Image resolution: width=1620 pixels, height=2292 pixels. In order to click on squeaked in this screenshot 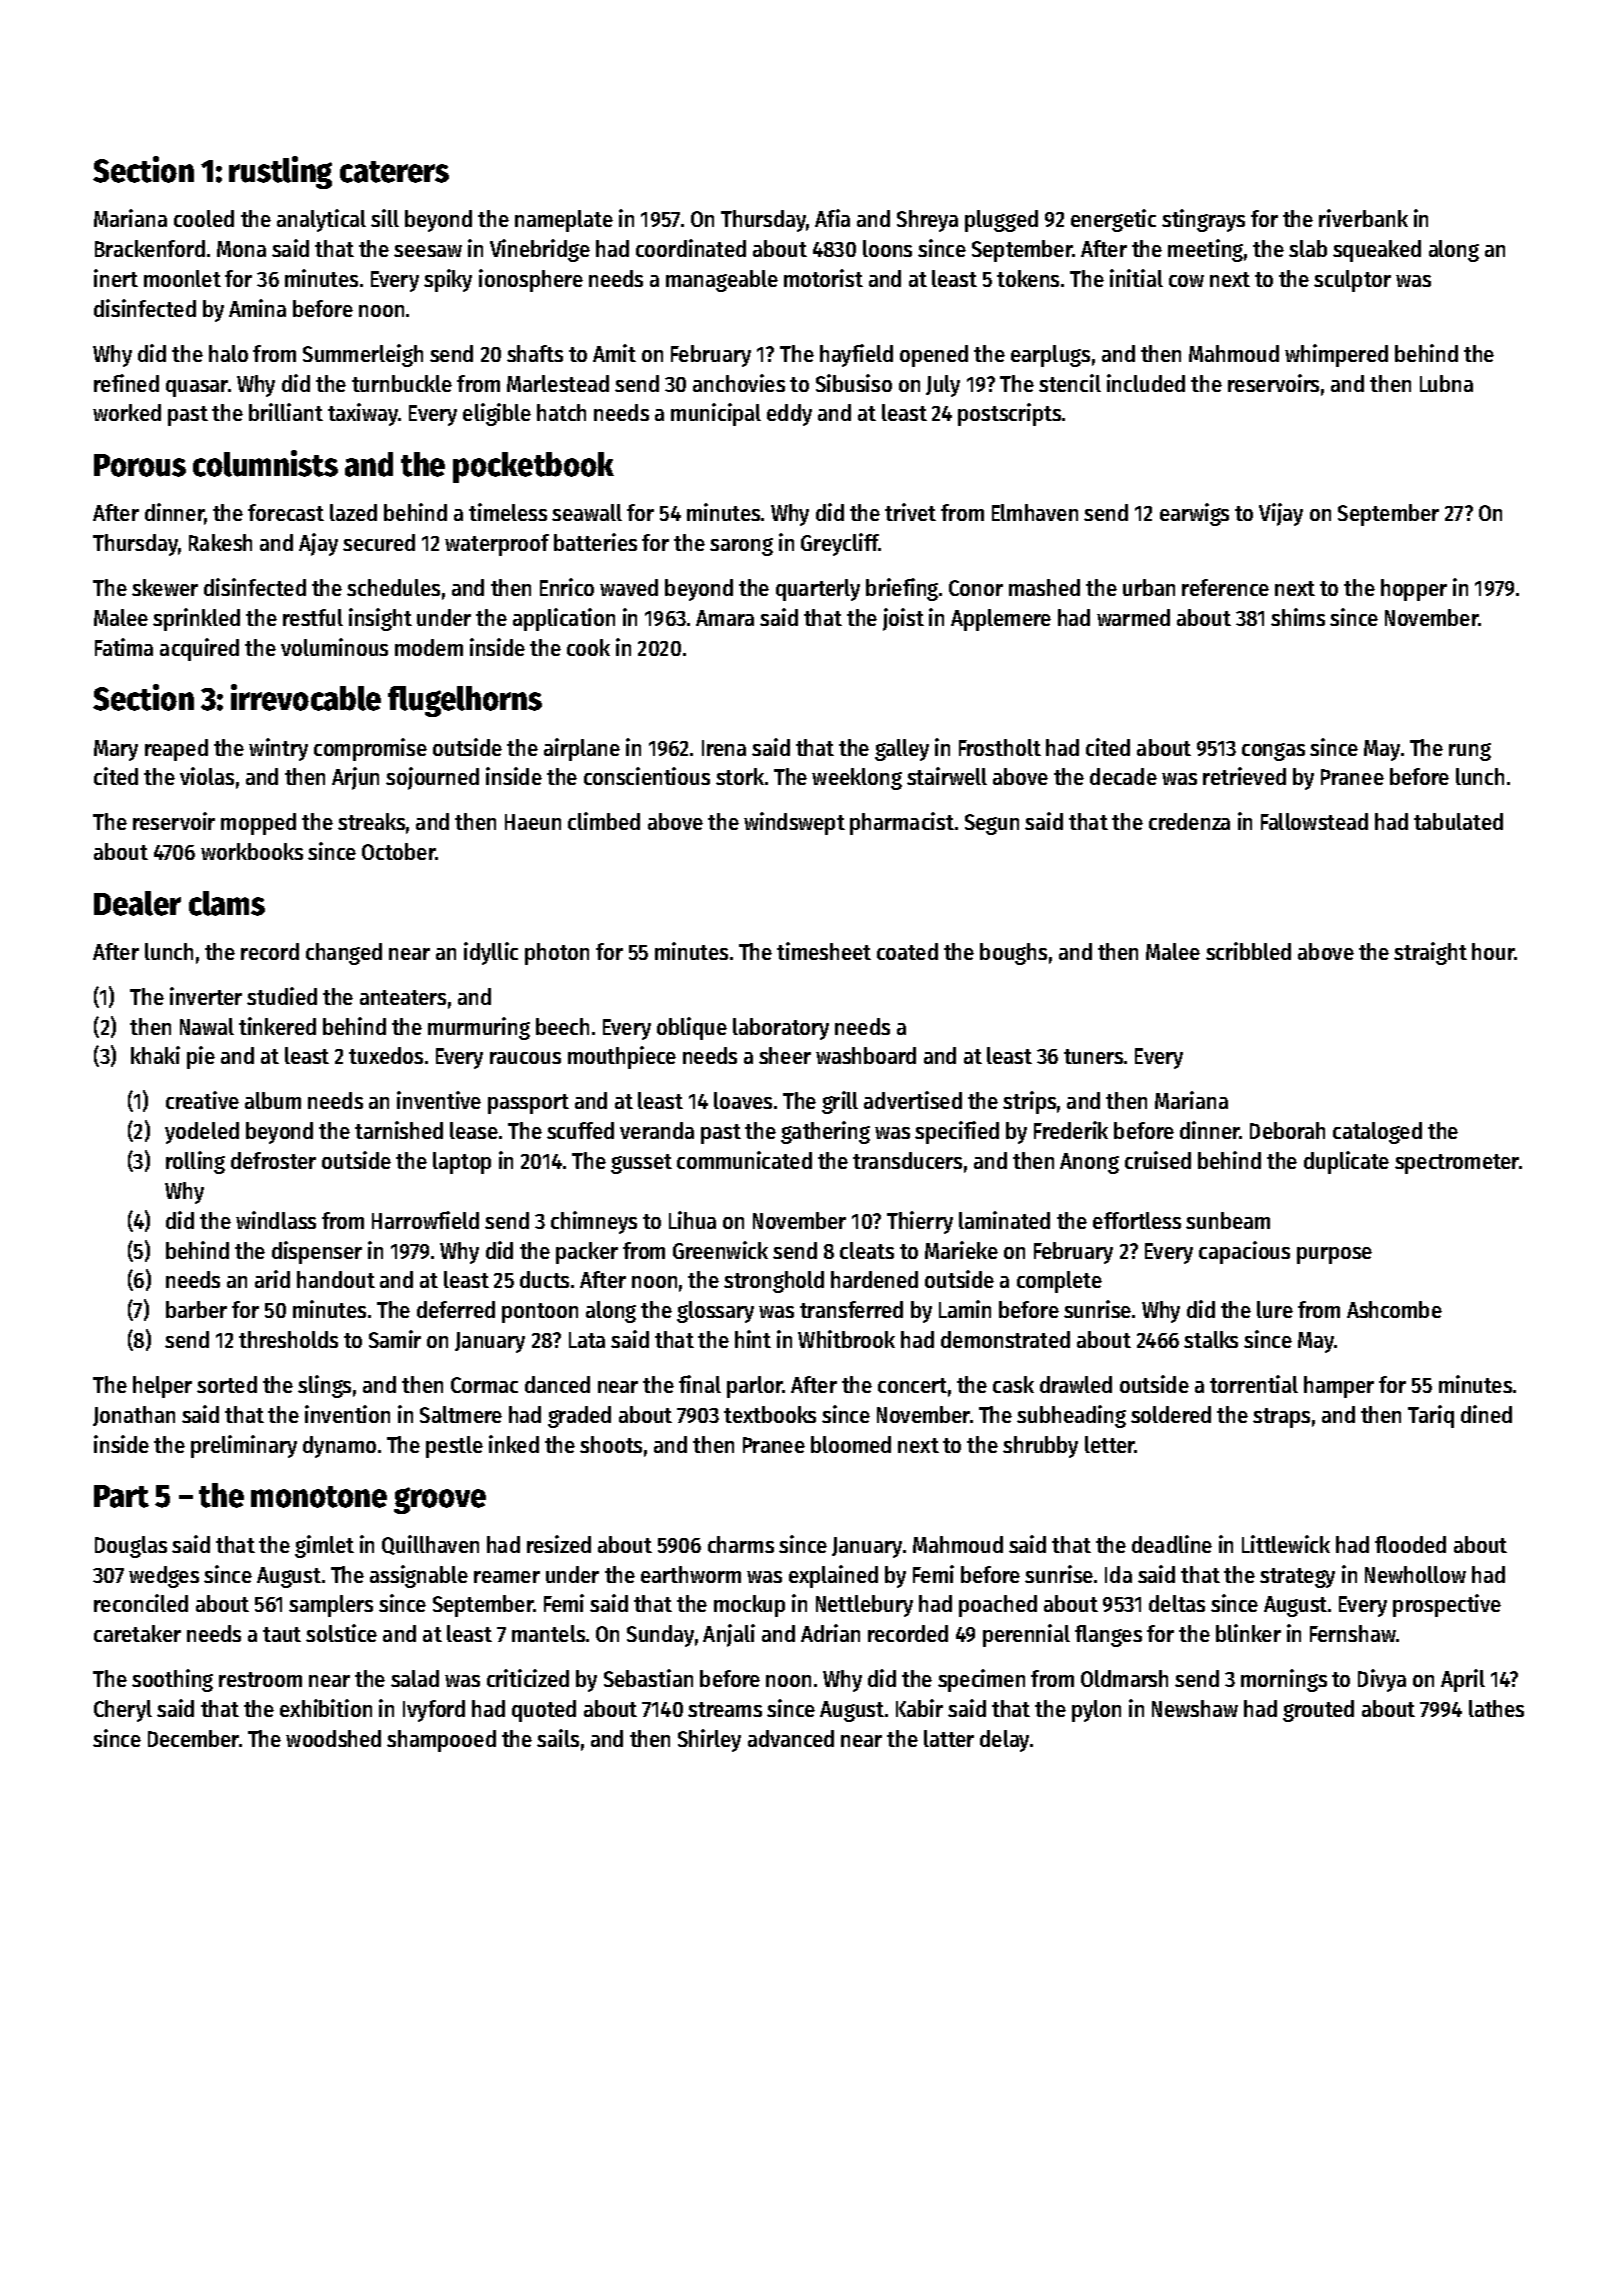, I will do `click(1377, 251)`.
